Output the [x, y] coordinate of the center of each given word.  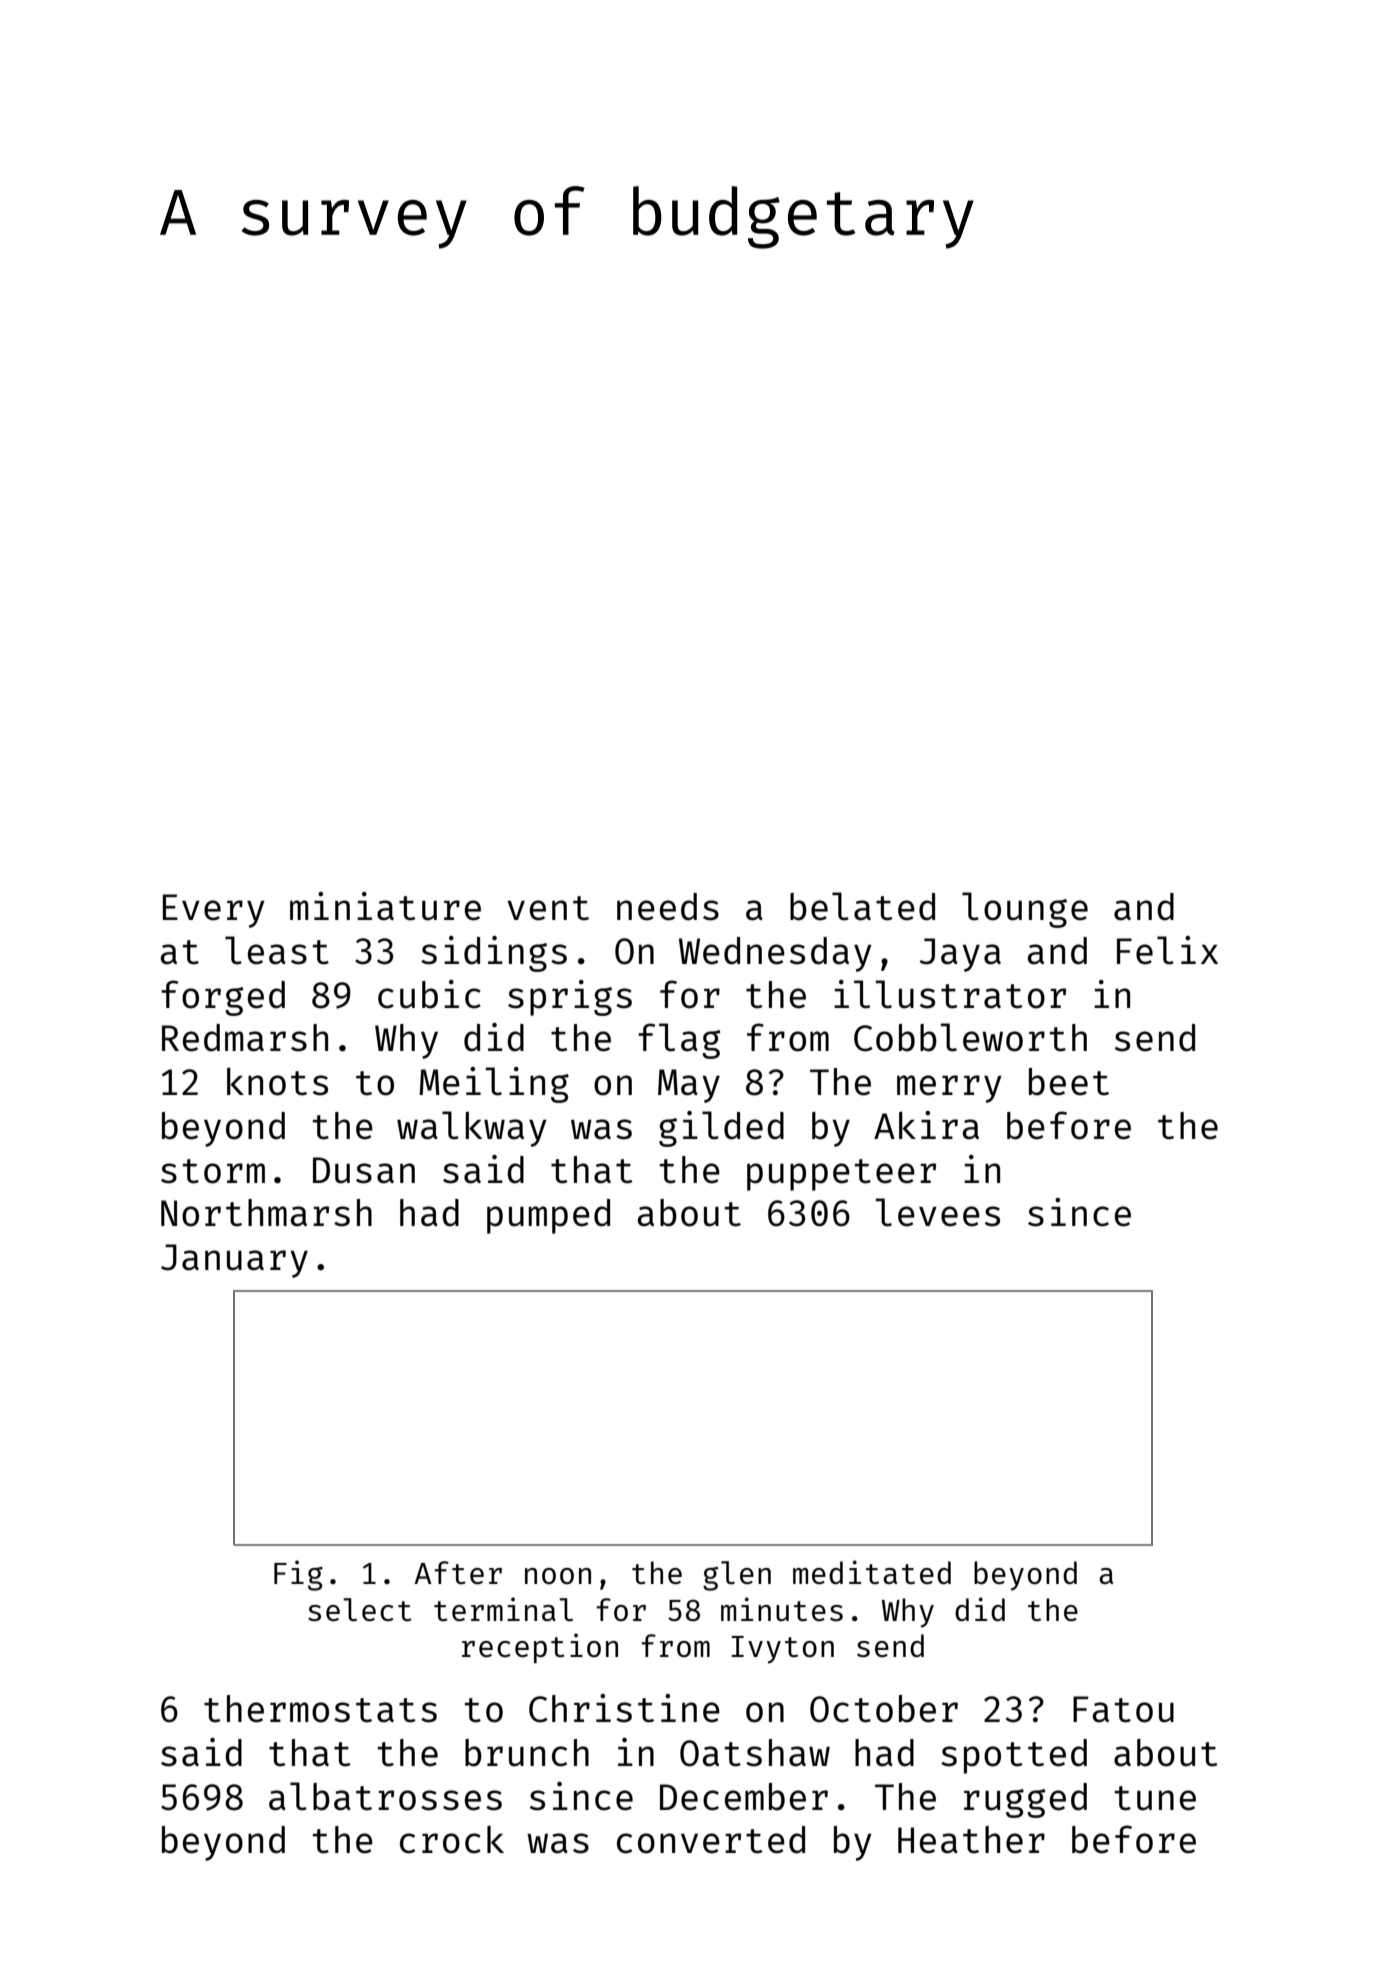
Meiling [494, 1085]
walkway [472, 1129]
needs [668, 907]
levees [937, 1212]
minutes [782, 1609]
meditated [872, 1572]
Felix [1167, 950]
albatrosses [385, 1796]
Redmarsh [245, 1038]
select [360, 1609]
